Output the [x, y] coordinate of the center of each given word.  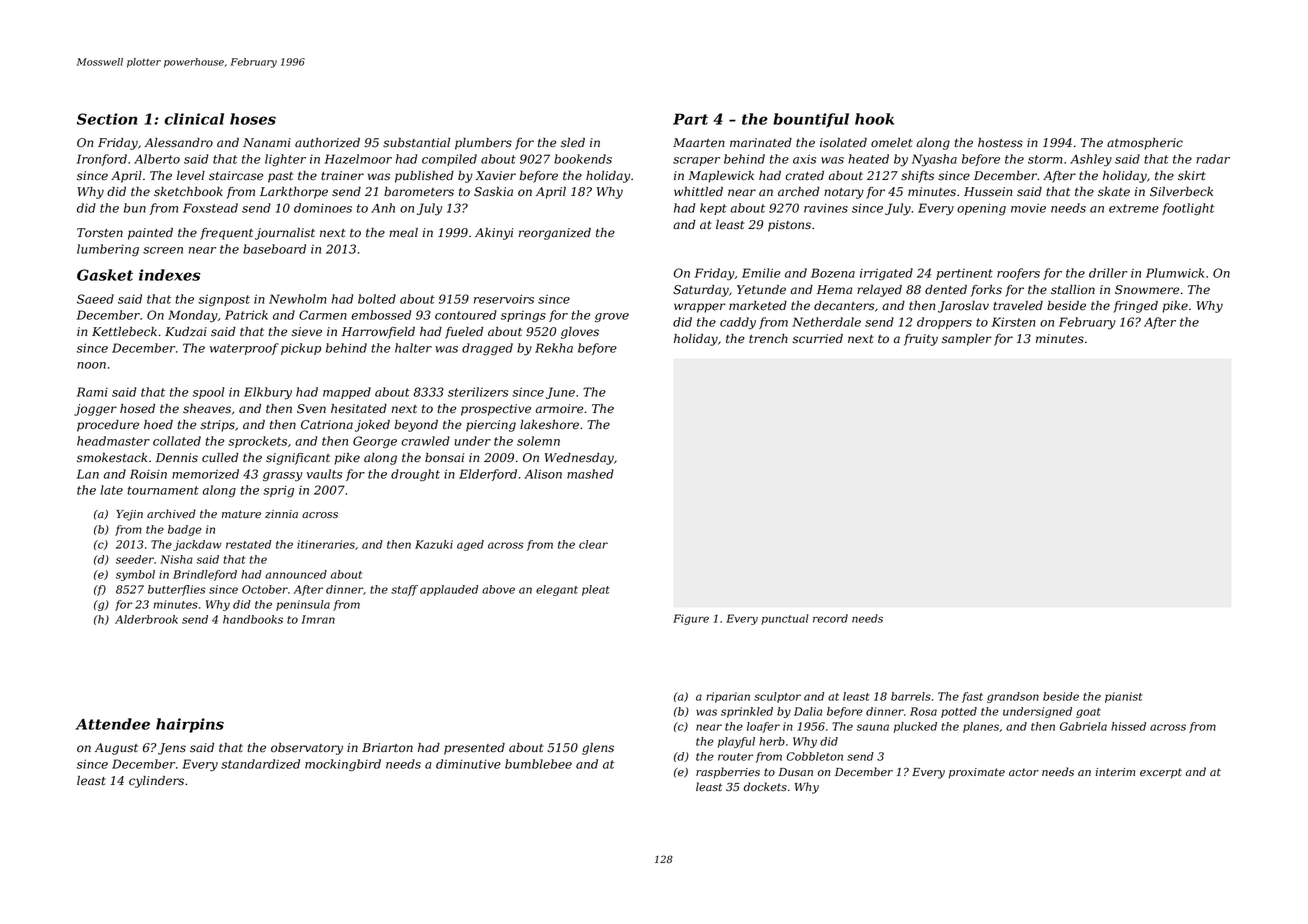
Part [690, 119]
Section [107, 119]
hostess [1000, 143]
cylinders [156, 782]
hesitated [359, 409]
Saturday [701, 291]
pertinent [964, 274]
